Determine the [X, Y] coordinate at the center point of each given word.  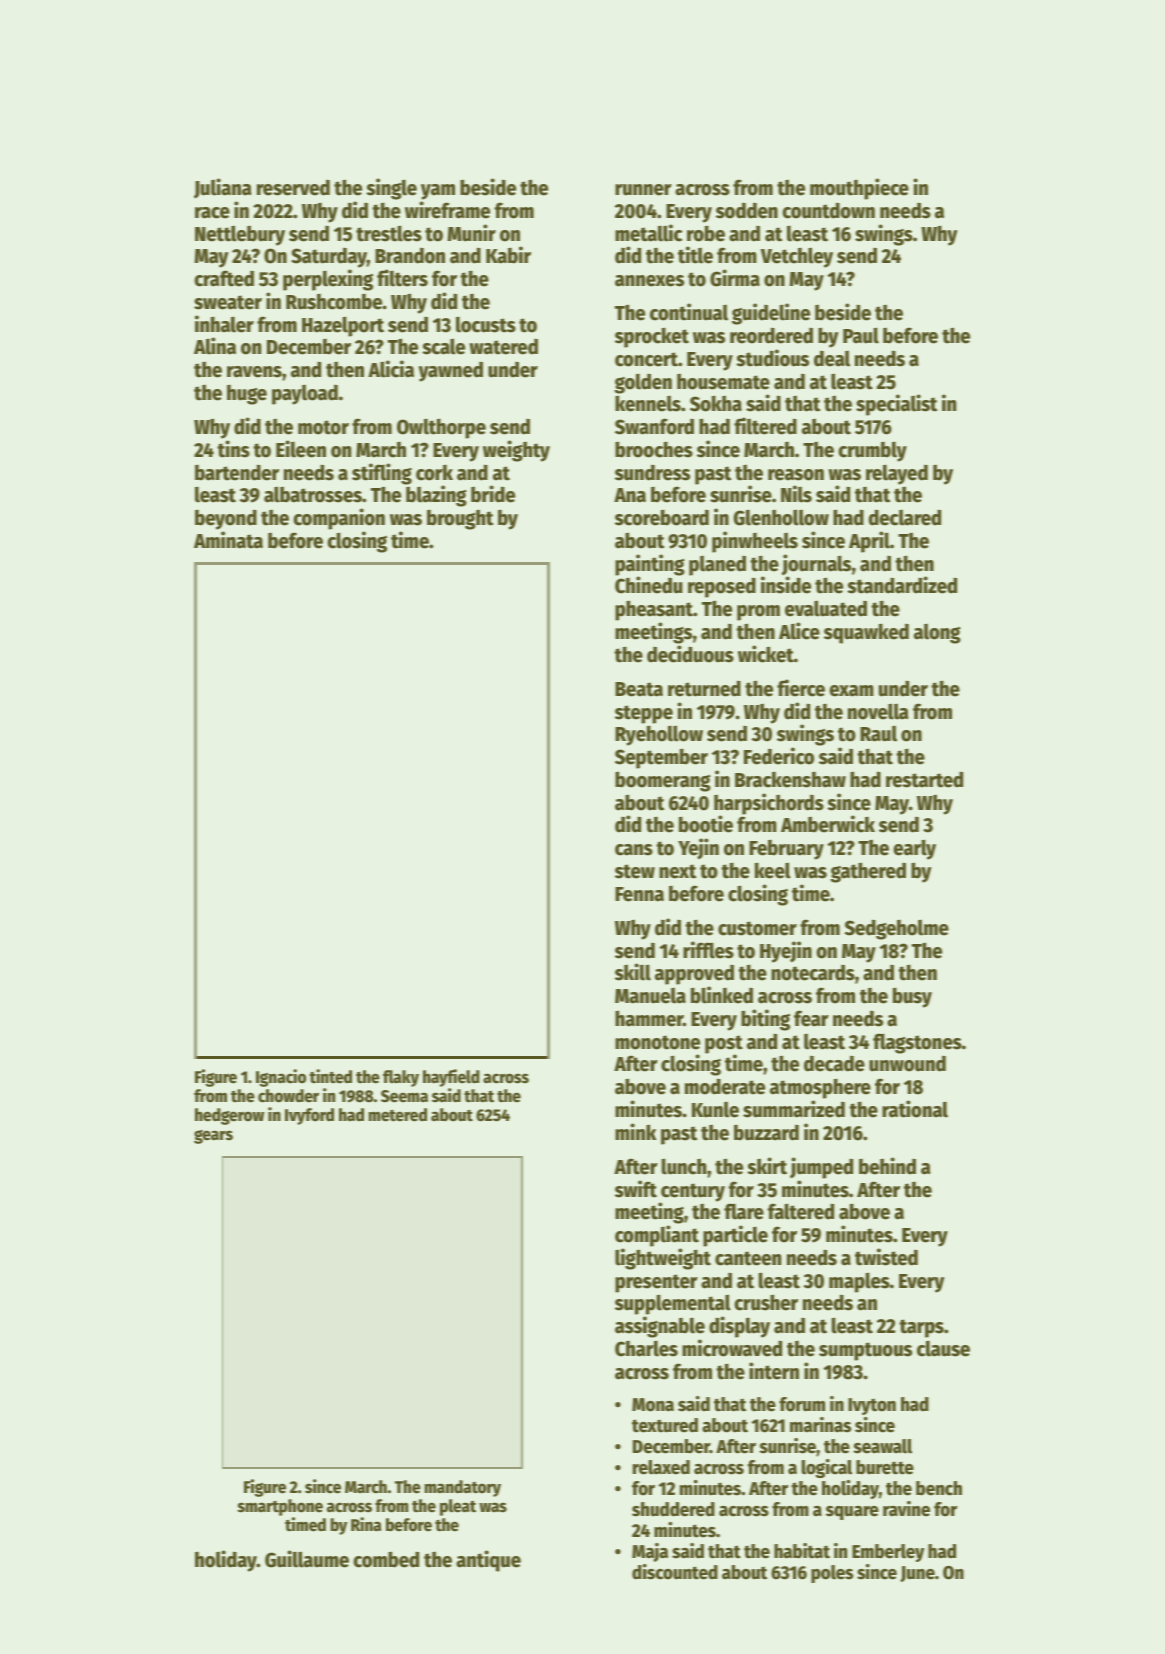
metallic [648, 233]
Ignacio [281, 1078]
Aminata [228, 540]
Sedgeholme [897, 929]
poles [832, 1574]
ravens [254, 372]
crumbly [872, 452]
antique [488, 1561]
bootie [706, 824]
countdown [828, 210]
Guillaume [307, 1559]
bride [493, 494]
